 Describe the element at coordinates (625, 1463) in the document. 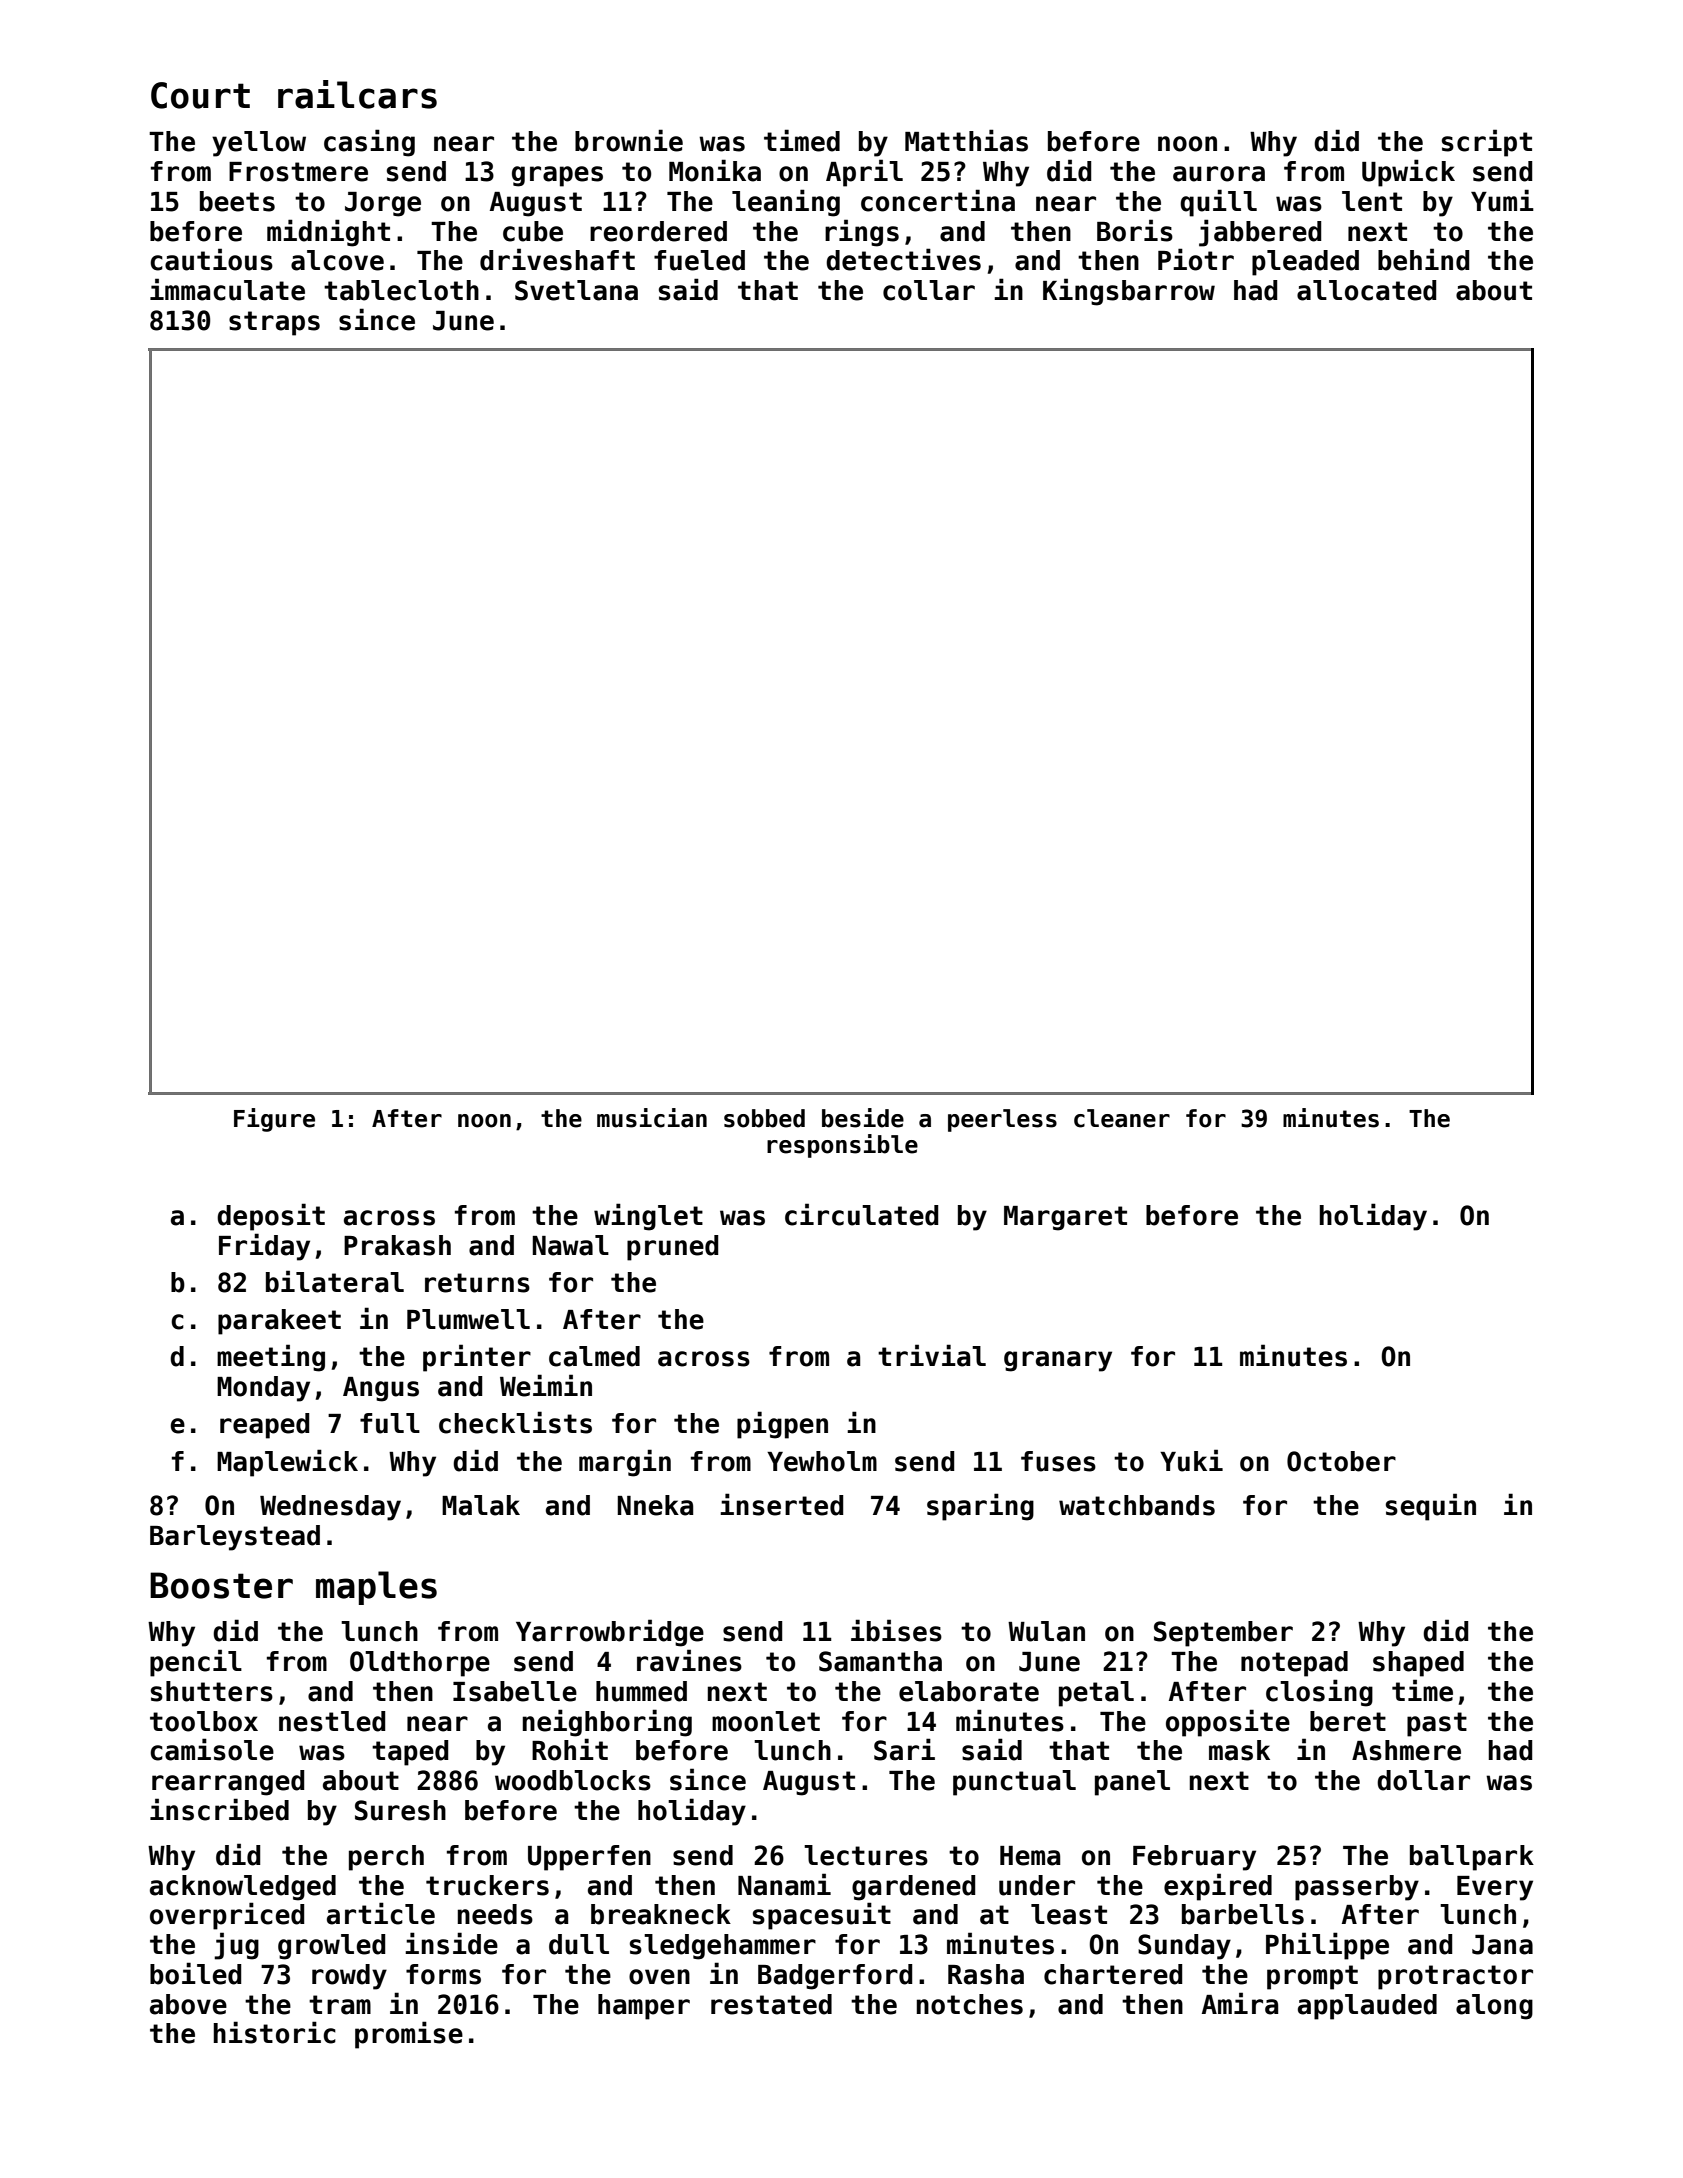

I see `margin` at that location.
